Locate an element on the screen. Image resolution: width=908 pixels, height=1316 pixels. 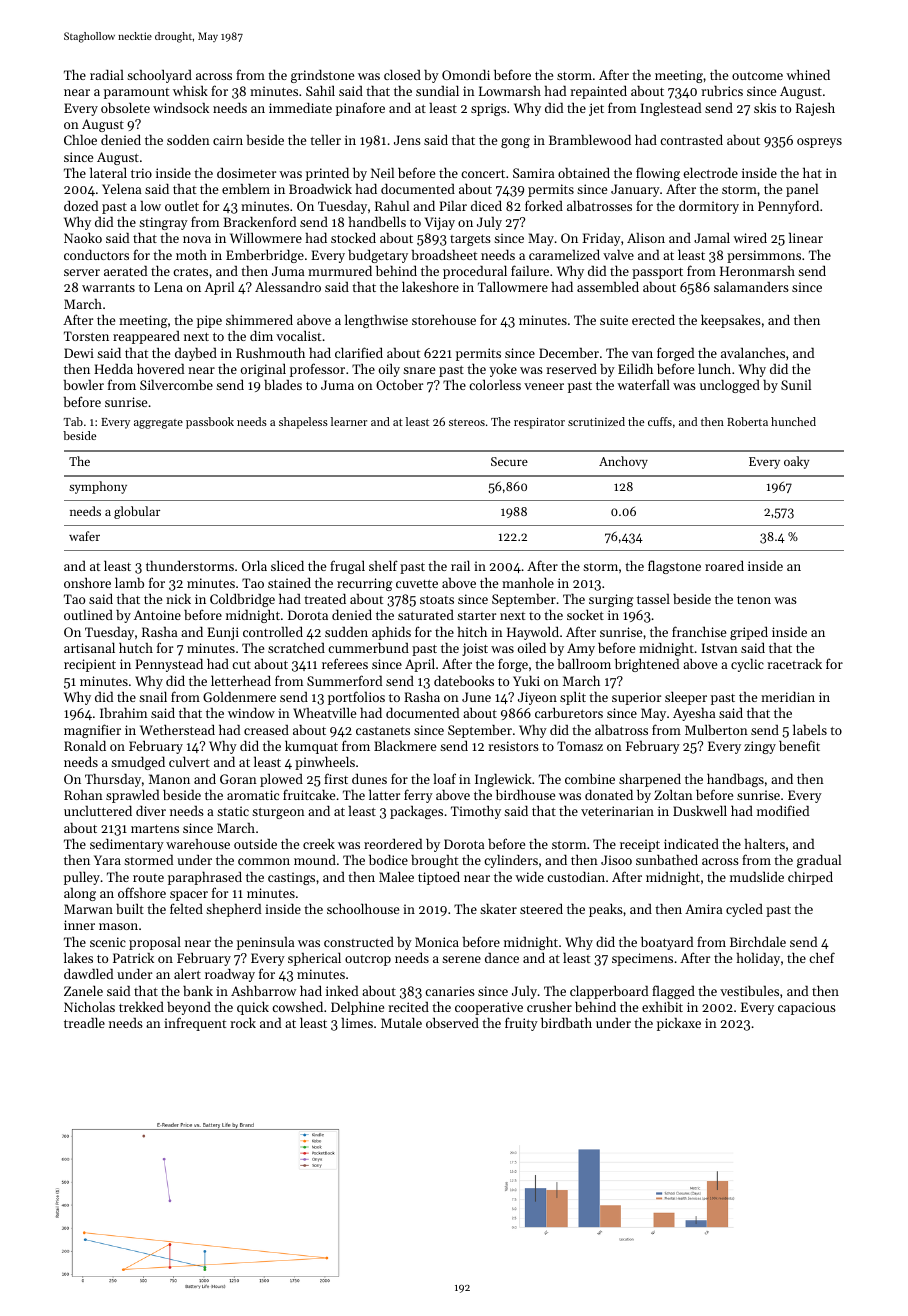
serene is located at coordinates (461, 959).
